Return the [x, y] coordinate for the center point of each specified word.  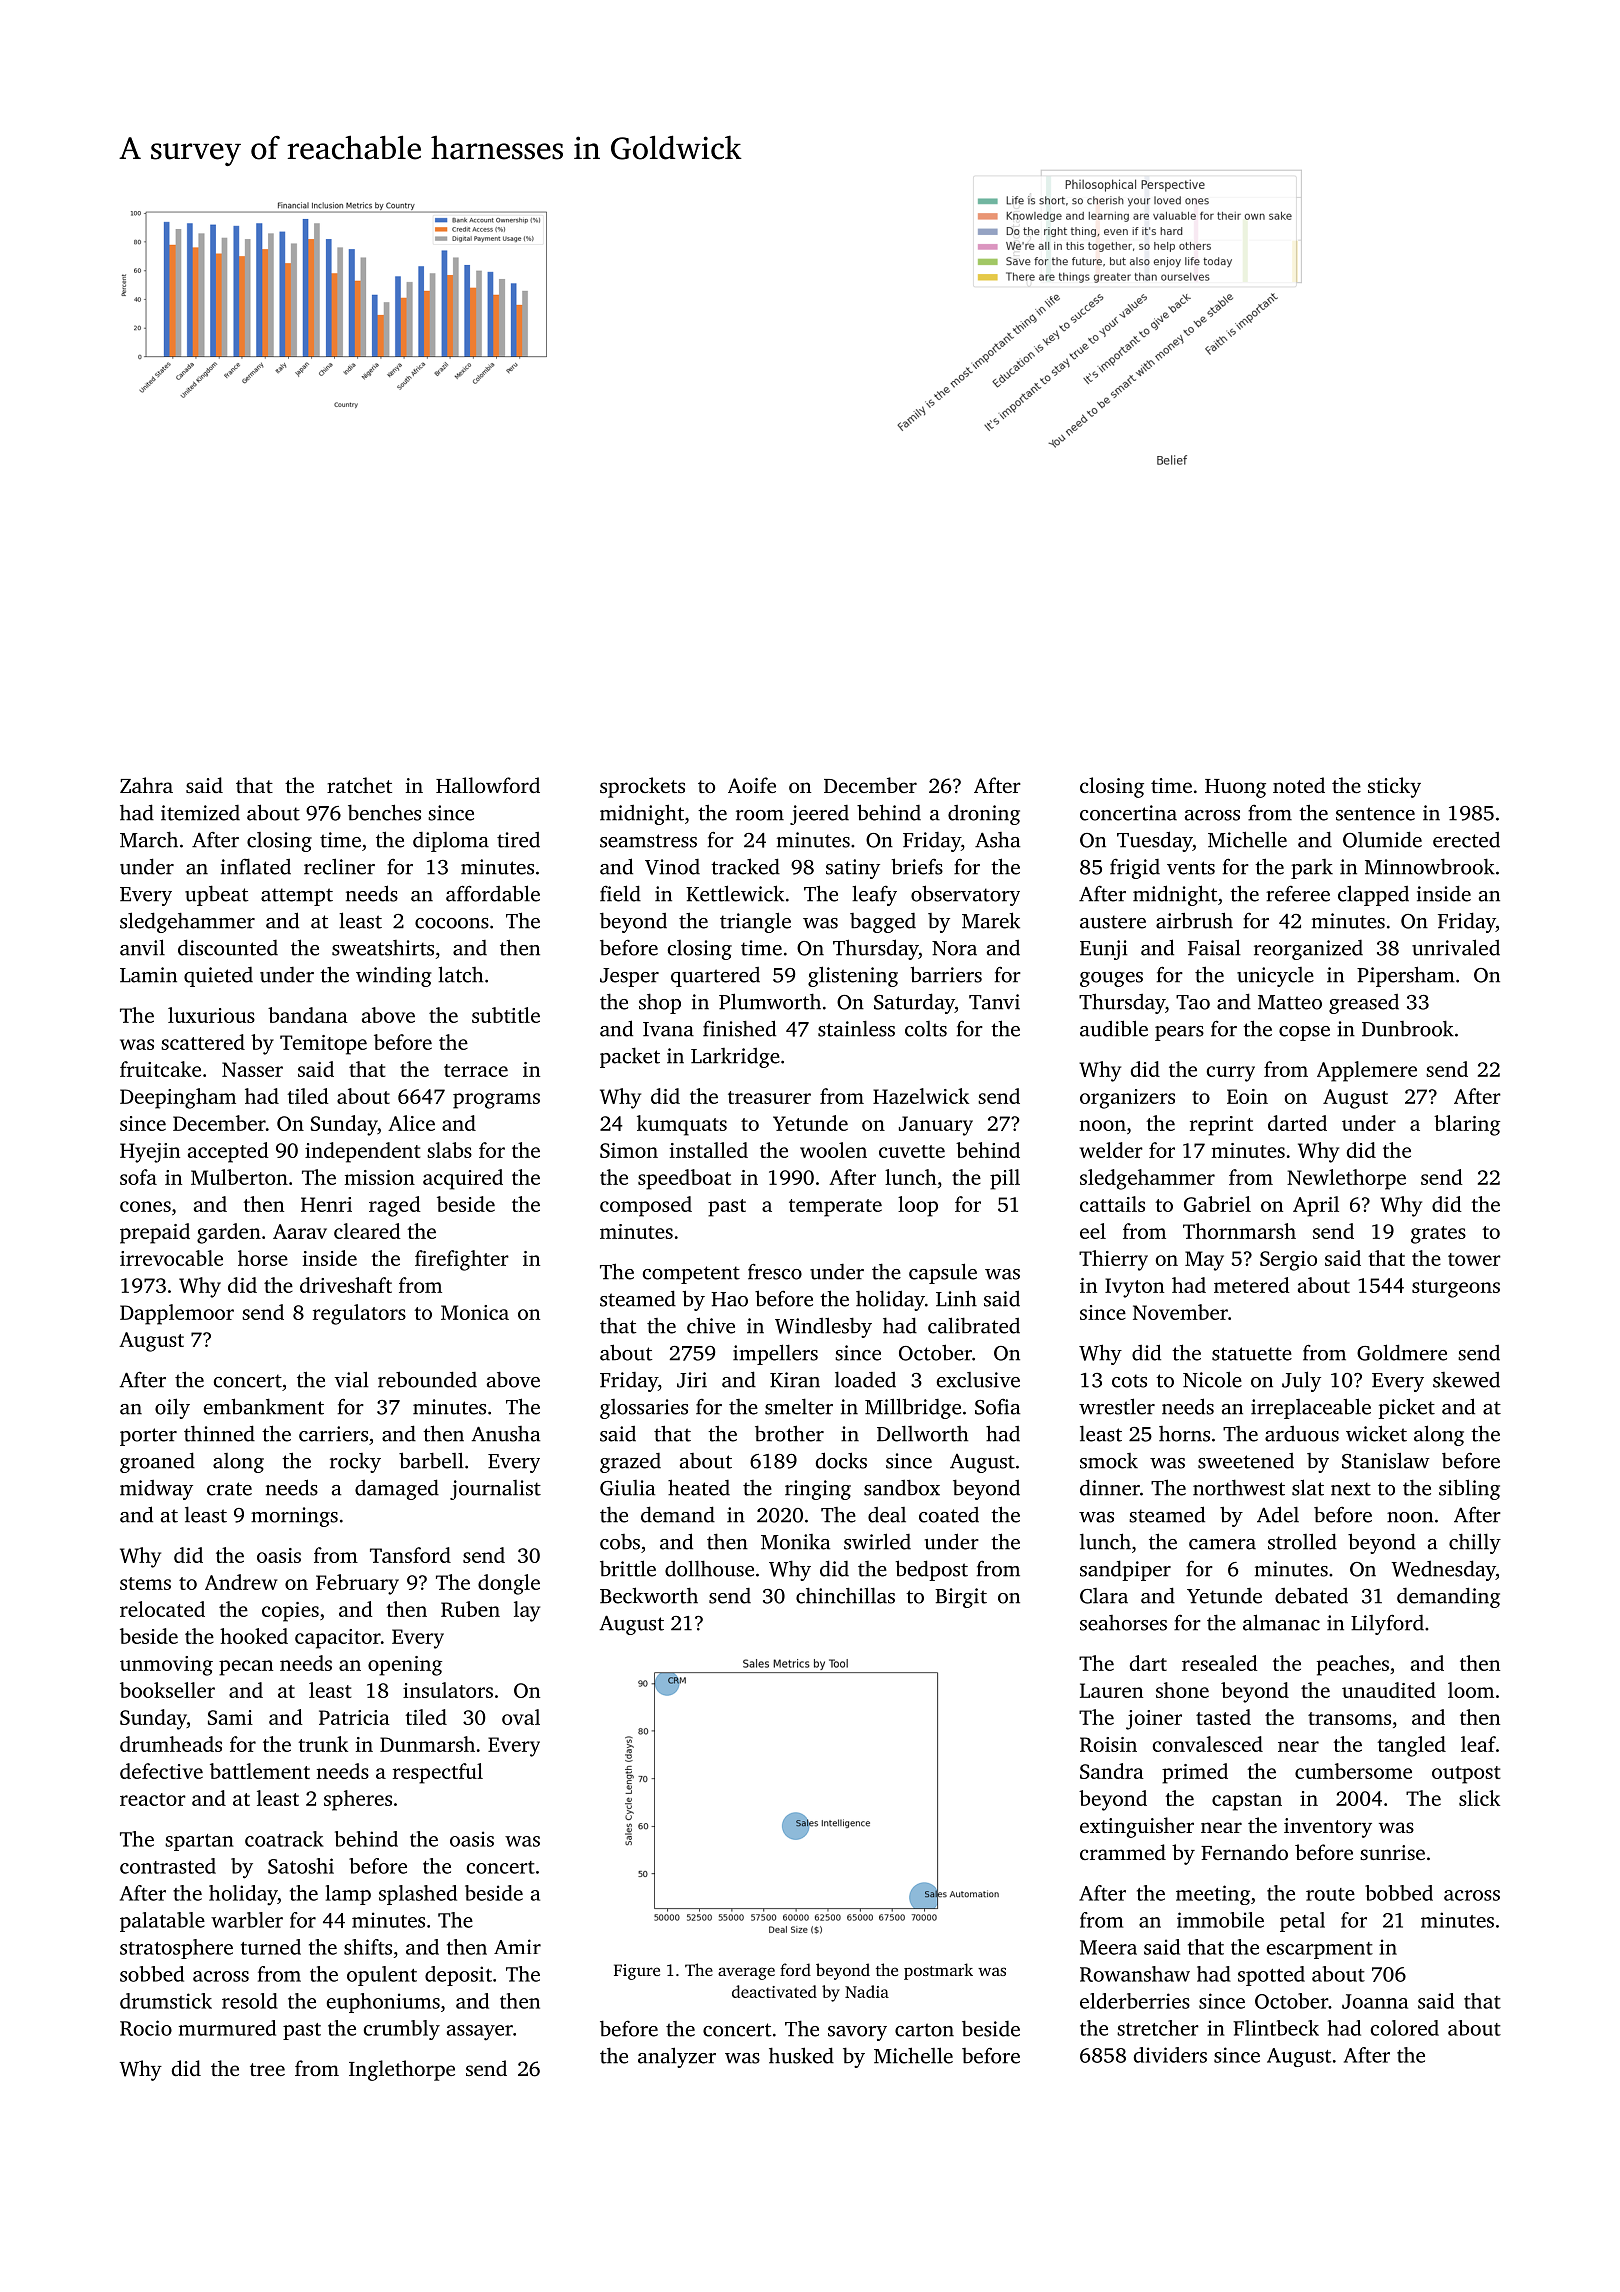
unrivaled [1456, 947]
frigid [1135, 869]
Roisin [1108, 1744]
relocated [162, 1609]
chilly [1475, 1543]
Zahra [146, 785]
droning [984, 815]
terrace [476, 1070]
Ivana [668, 1029]
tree [267, 2069]
